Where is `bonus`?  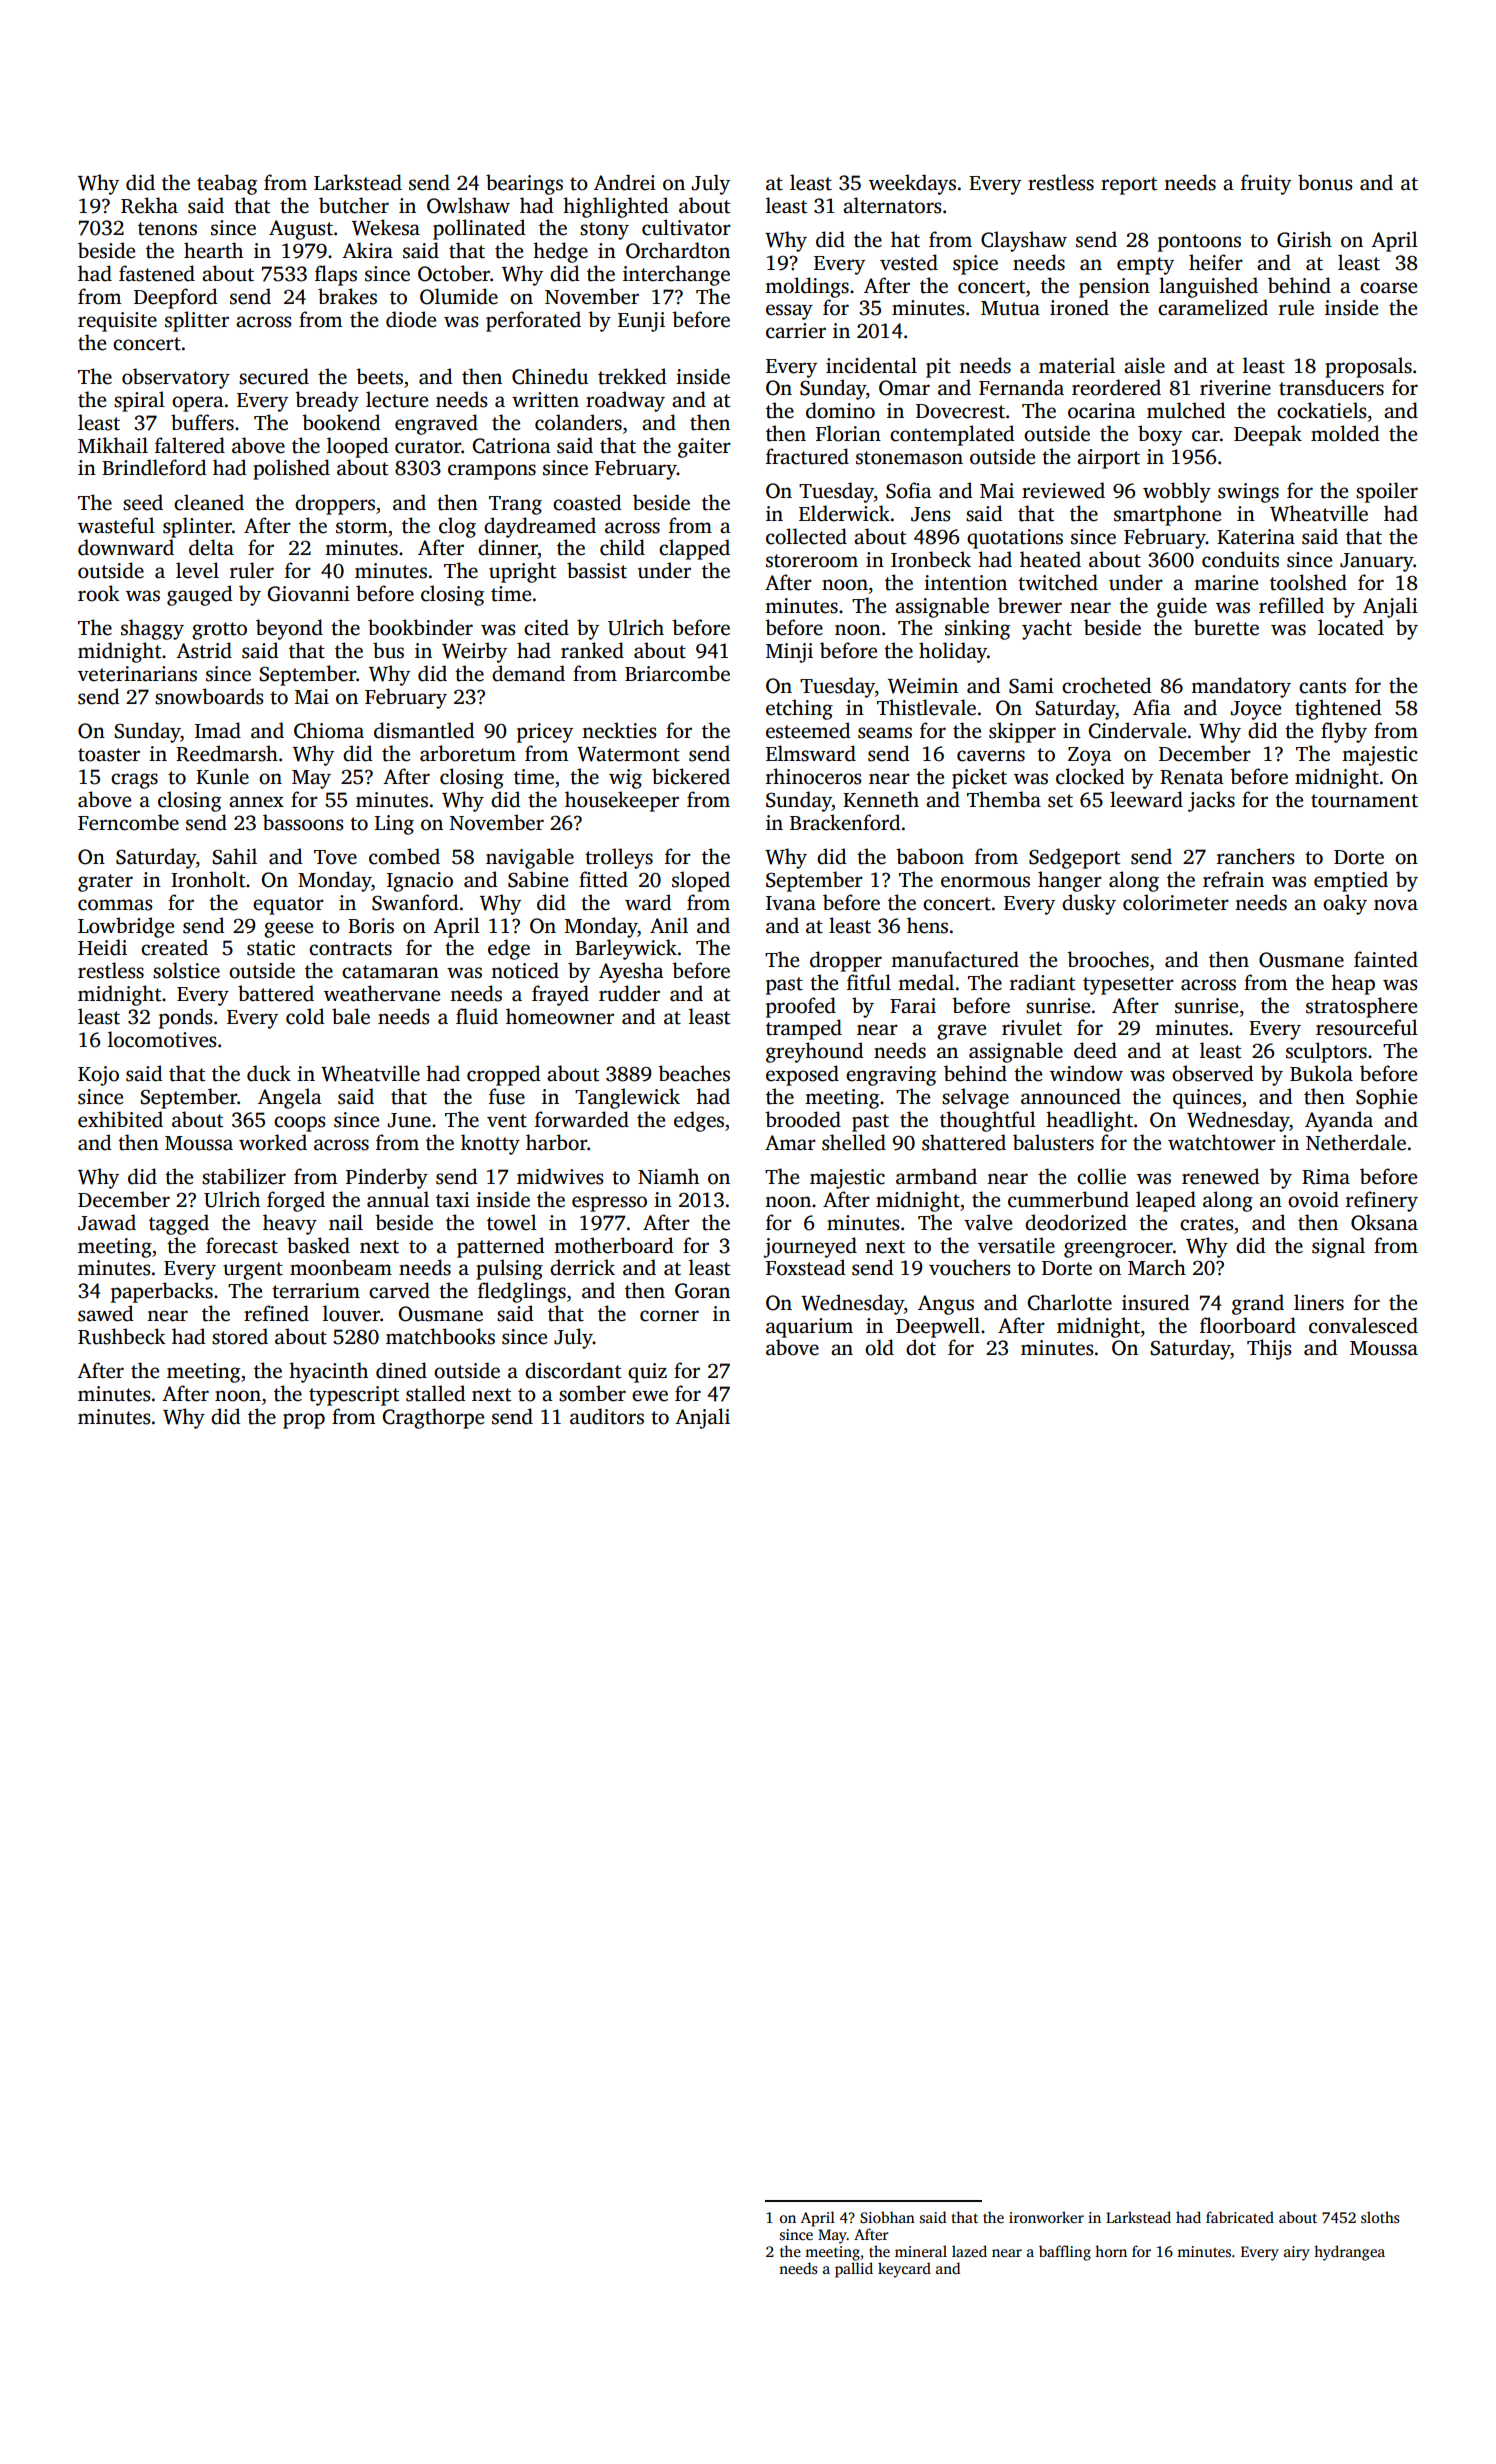 bonus is located at coordinates (1325, 182).
